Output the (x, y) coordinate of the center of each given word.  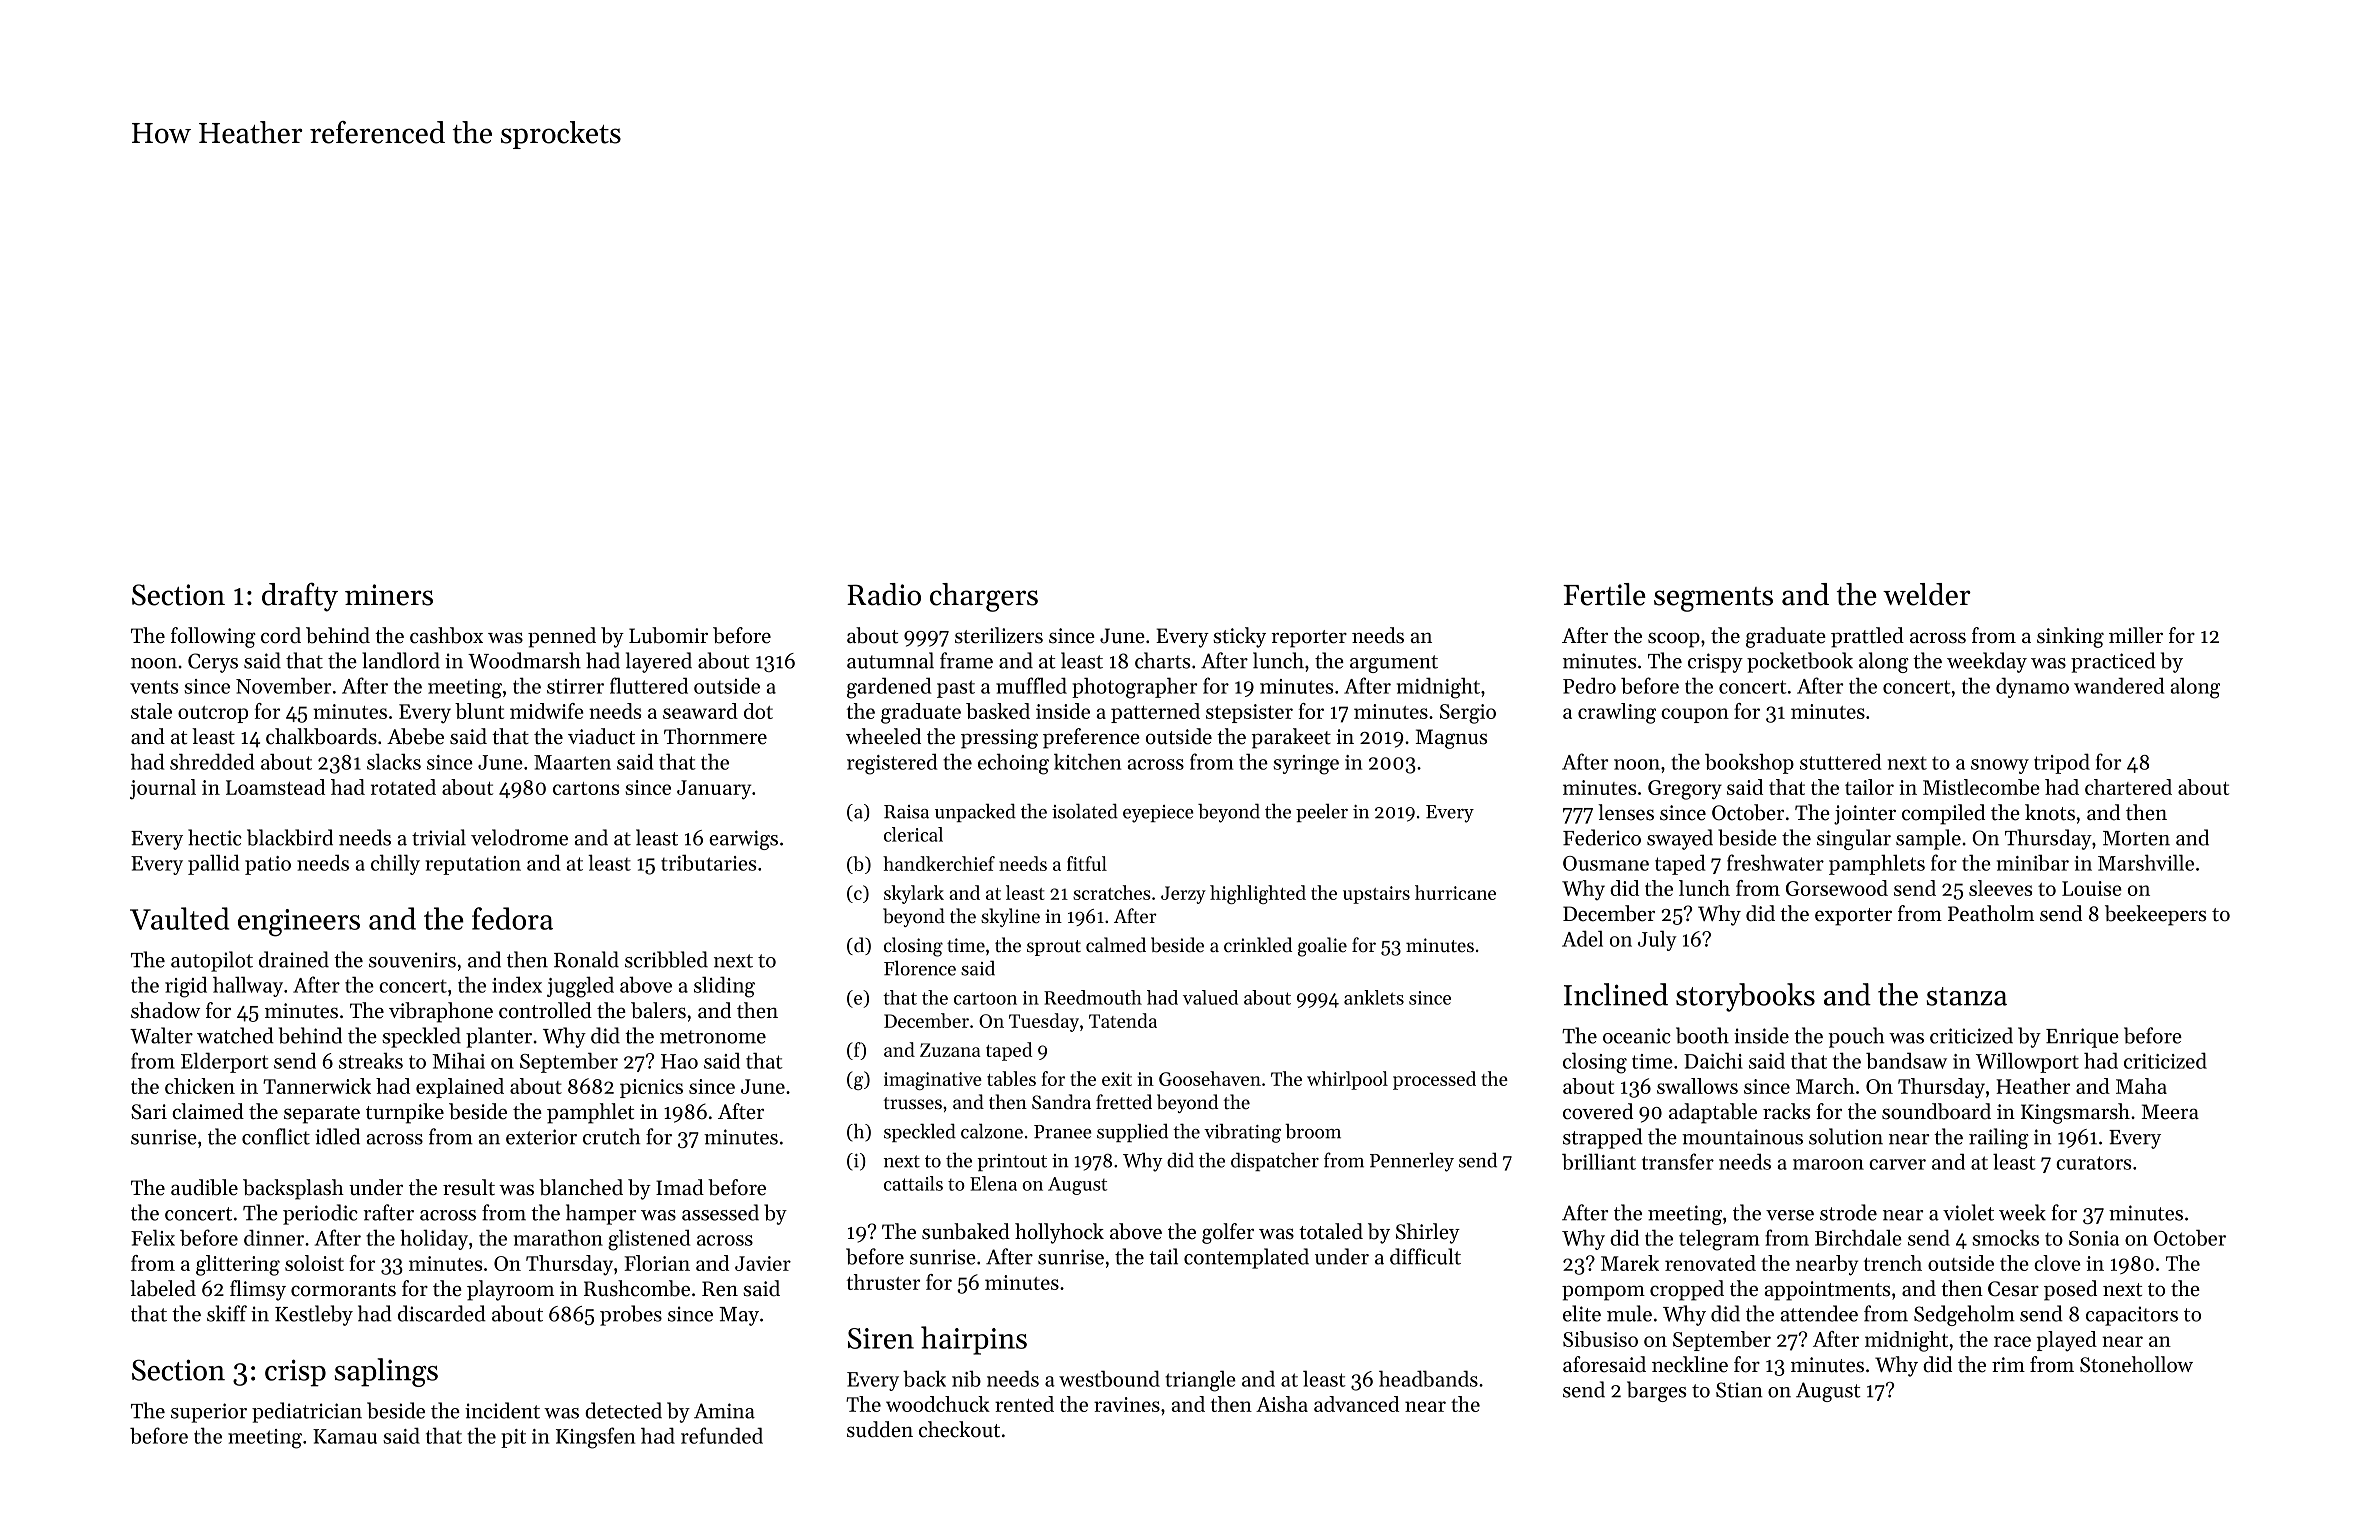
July (1657, 940)
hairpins (974, 1340)
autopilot (212, 961)
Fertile (1604, 594)
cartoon (985, 998)
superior (209, 1413)
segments (1713, 599)
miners (389, 595)
